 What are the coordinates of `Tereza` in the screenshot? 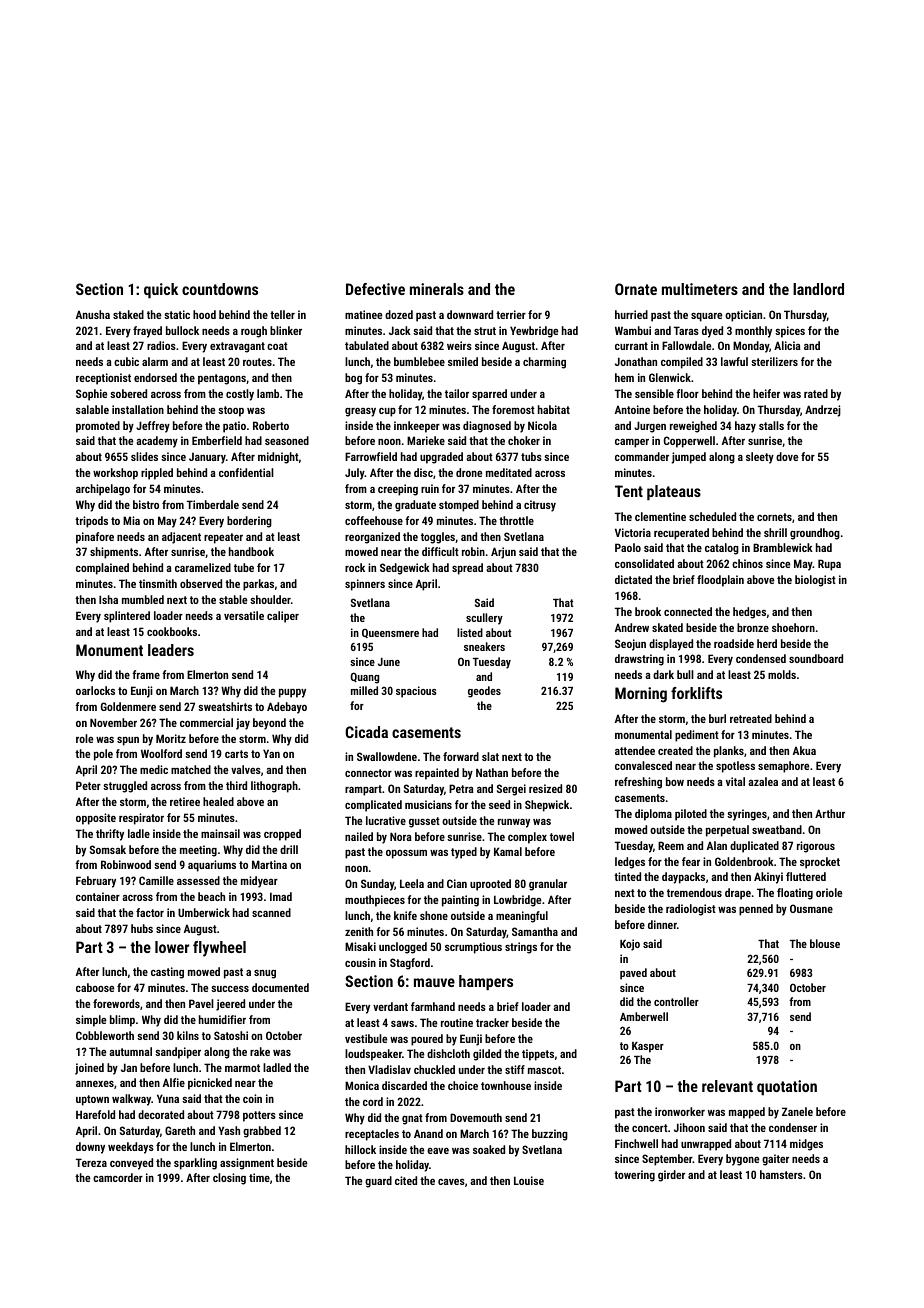 It's located at (91, 1162).
